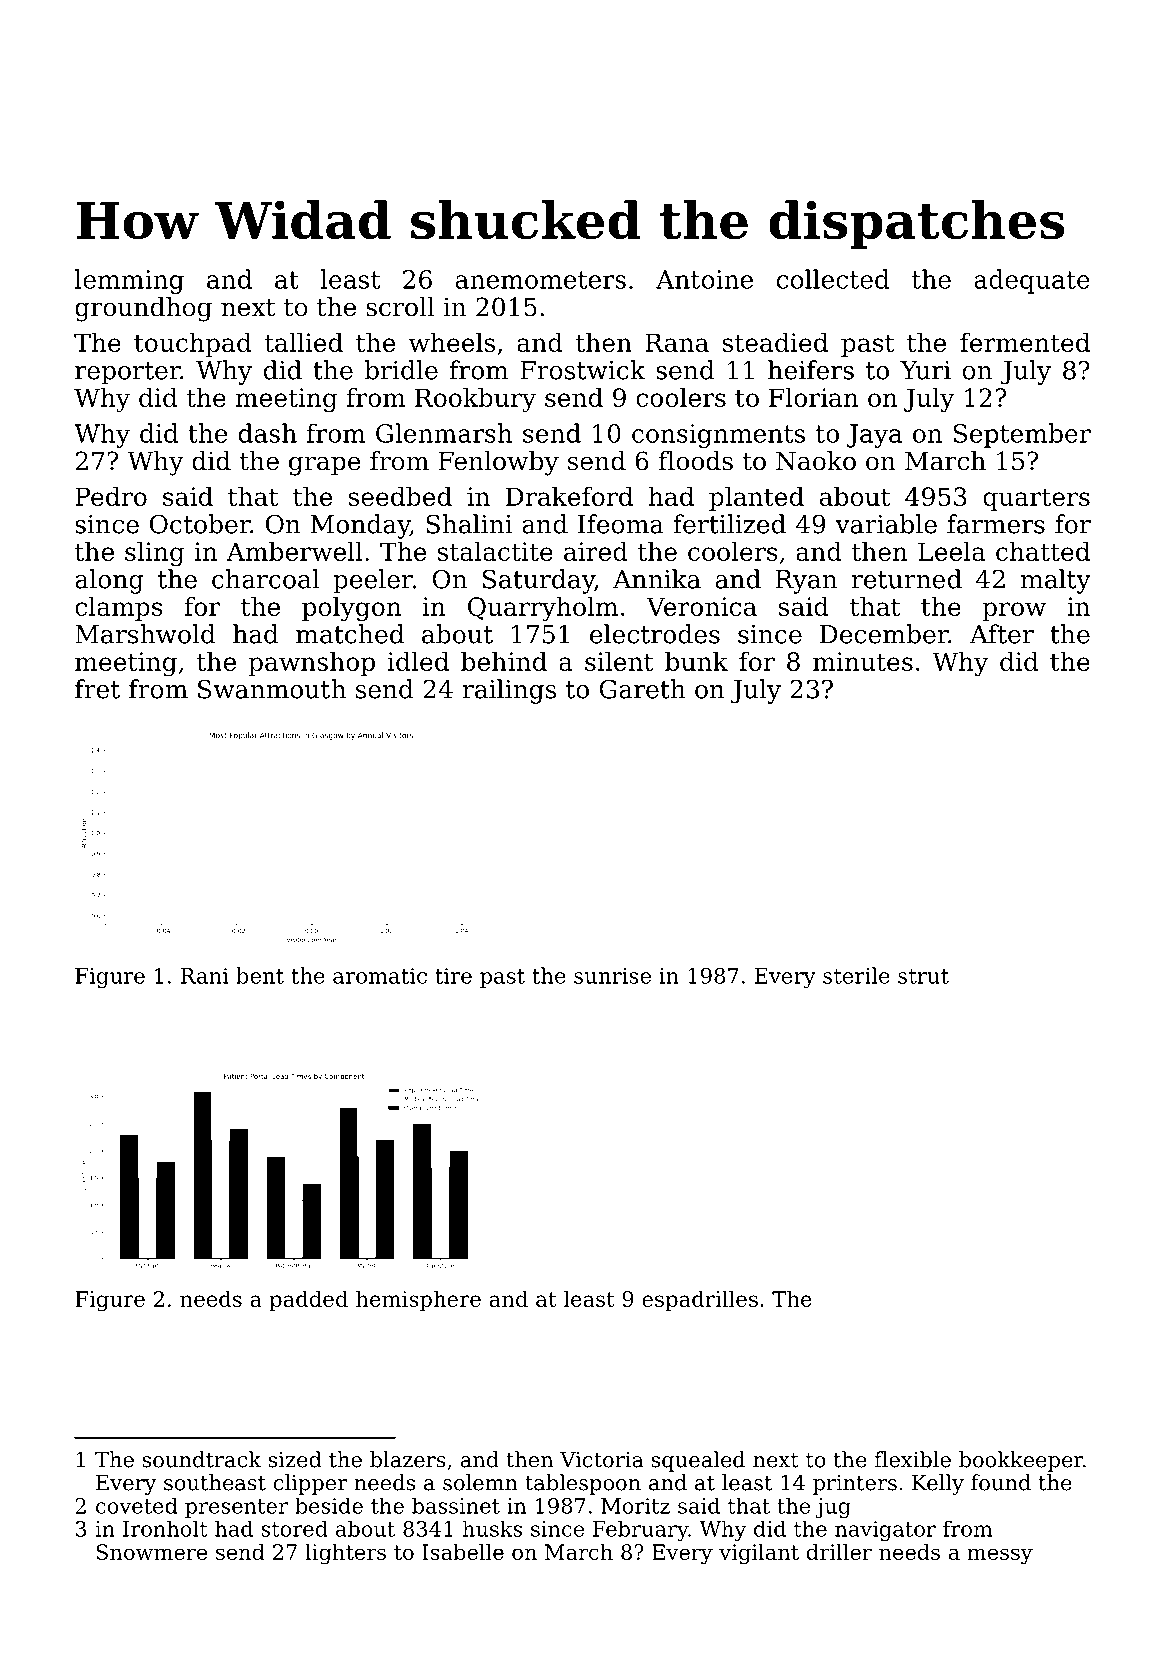  I want to click on espadrilles, so click(700, 1300).
